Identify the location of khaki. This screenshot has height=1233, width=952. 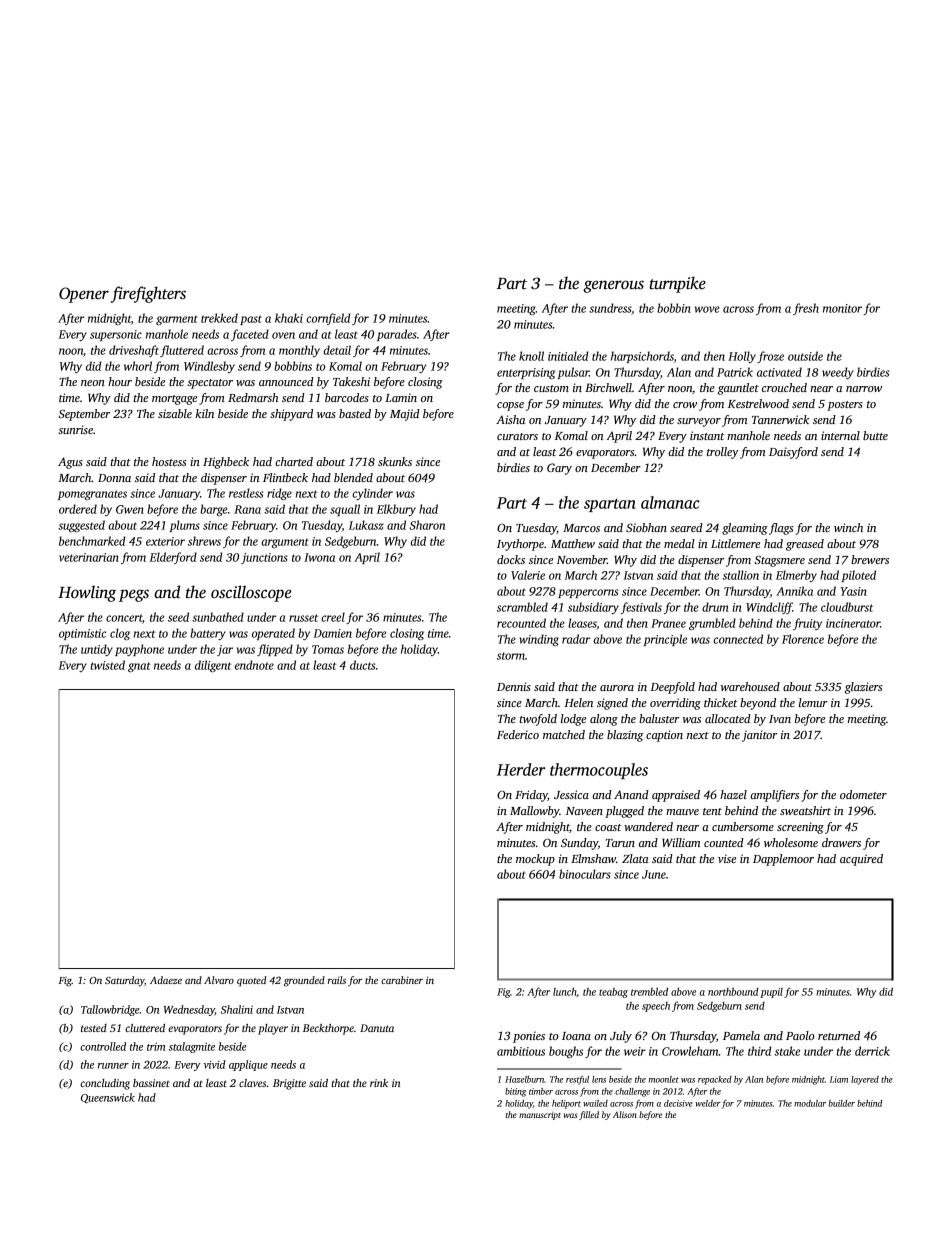
(289, 318).
